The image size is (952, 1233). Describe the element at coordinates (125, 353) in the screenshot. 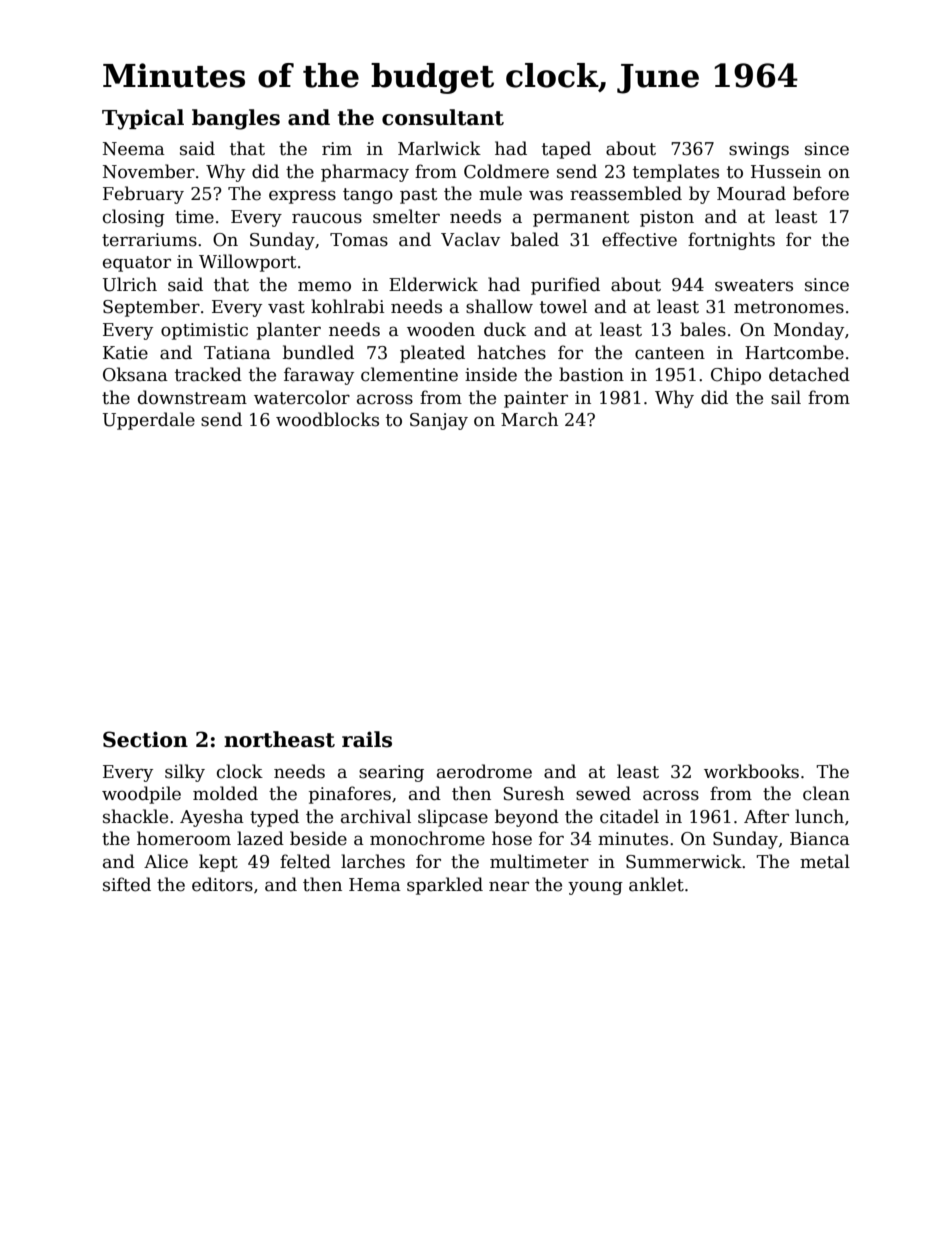

I see `Katie` at that location.
